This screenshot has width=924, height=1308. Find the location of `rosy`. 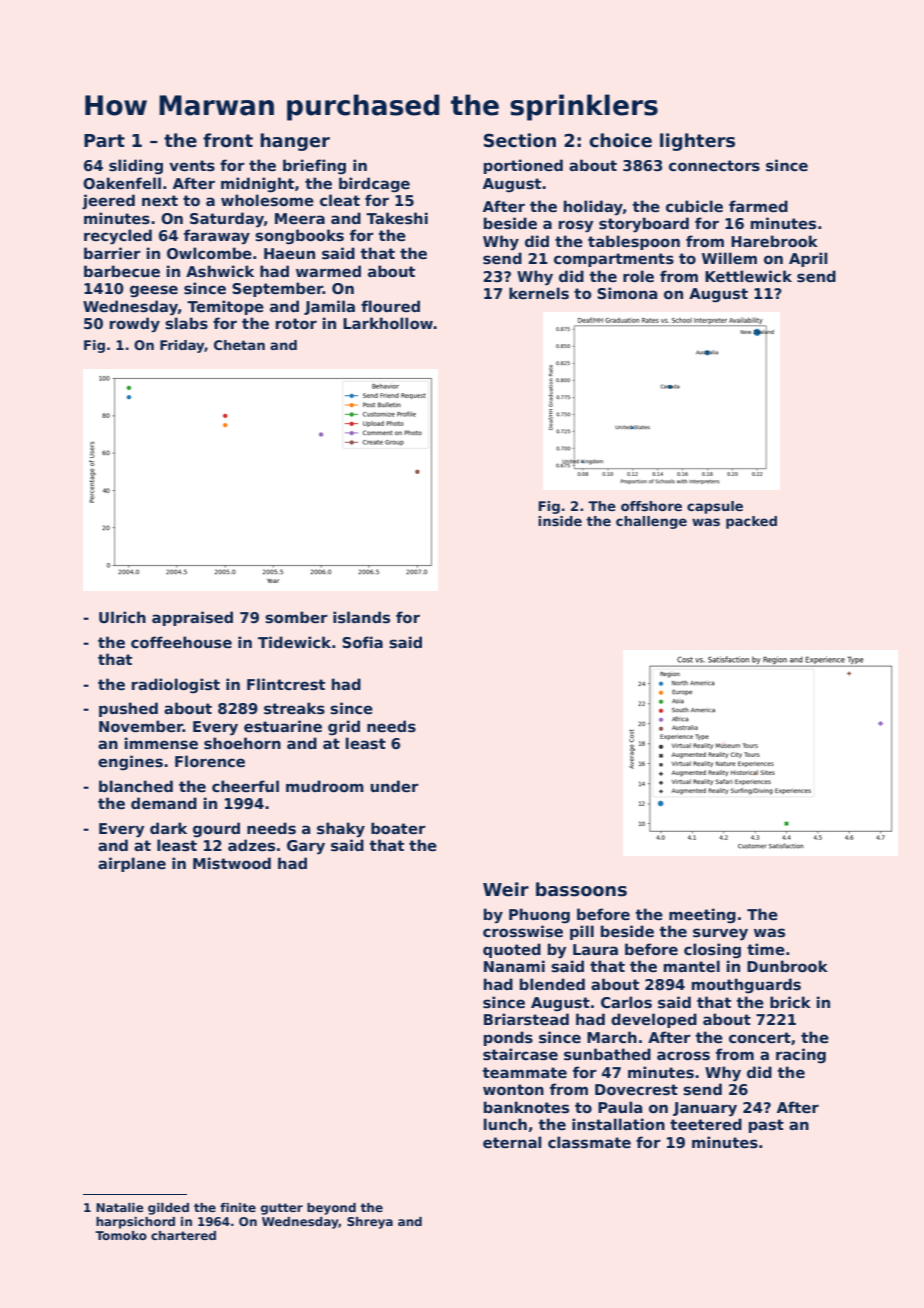

rosy is located at coordinates (576, 226).
